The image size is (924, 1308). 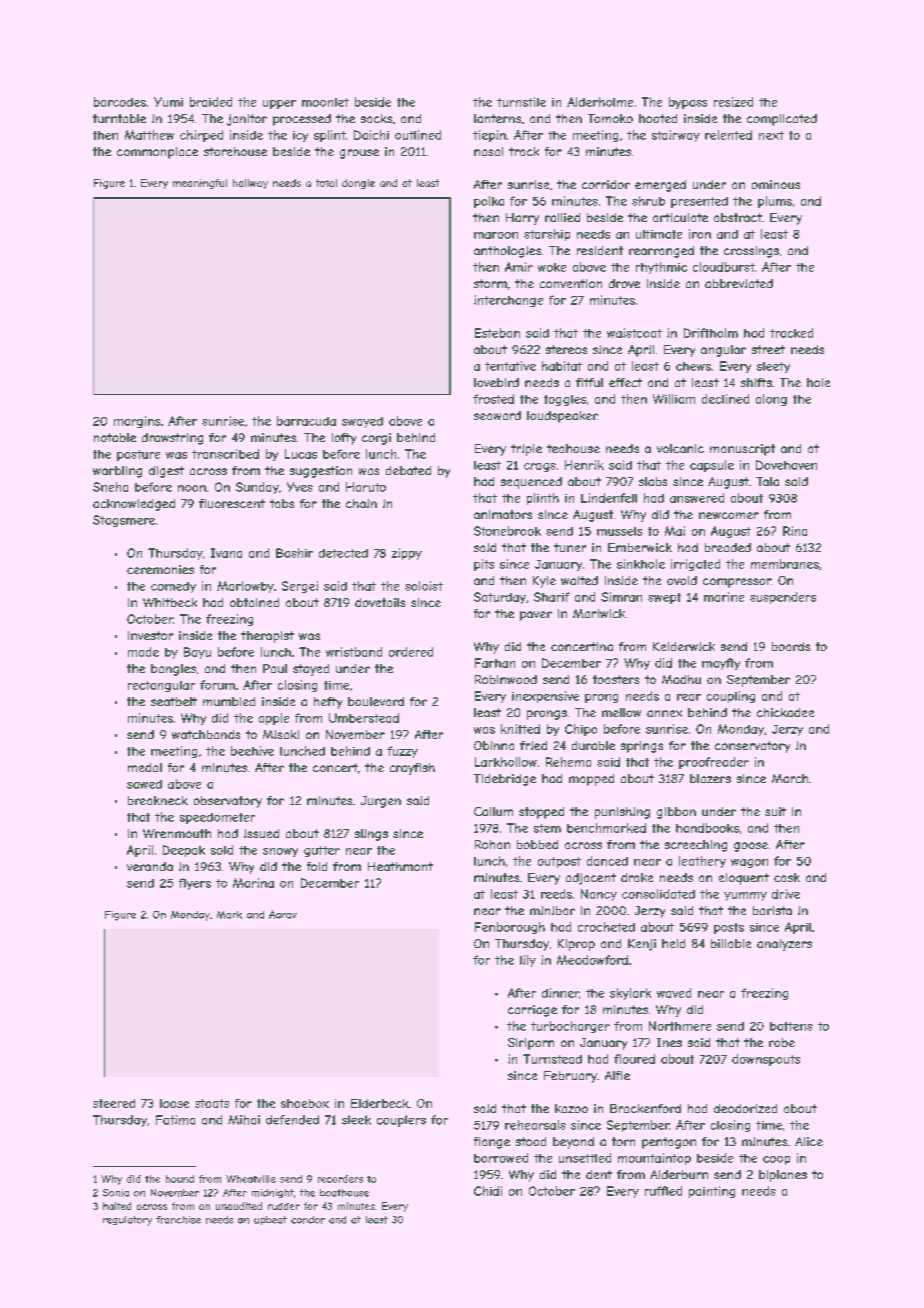 What do you see at coordinates (495, 663) in the page?
I see `Farhan` at bounding box center [495, 663].
